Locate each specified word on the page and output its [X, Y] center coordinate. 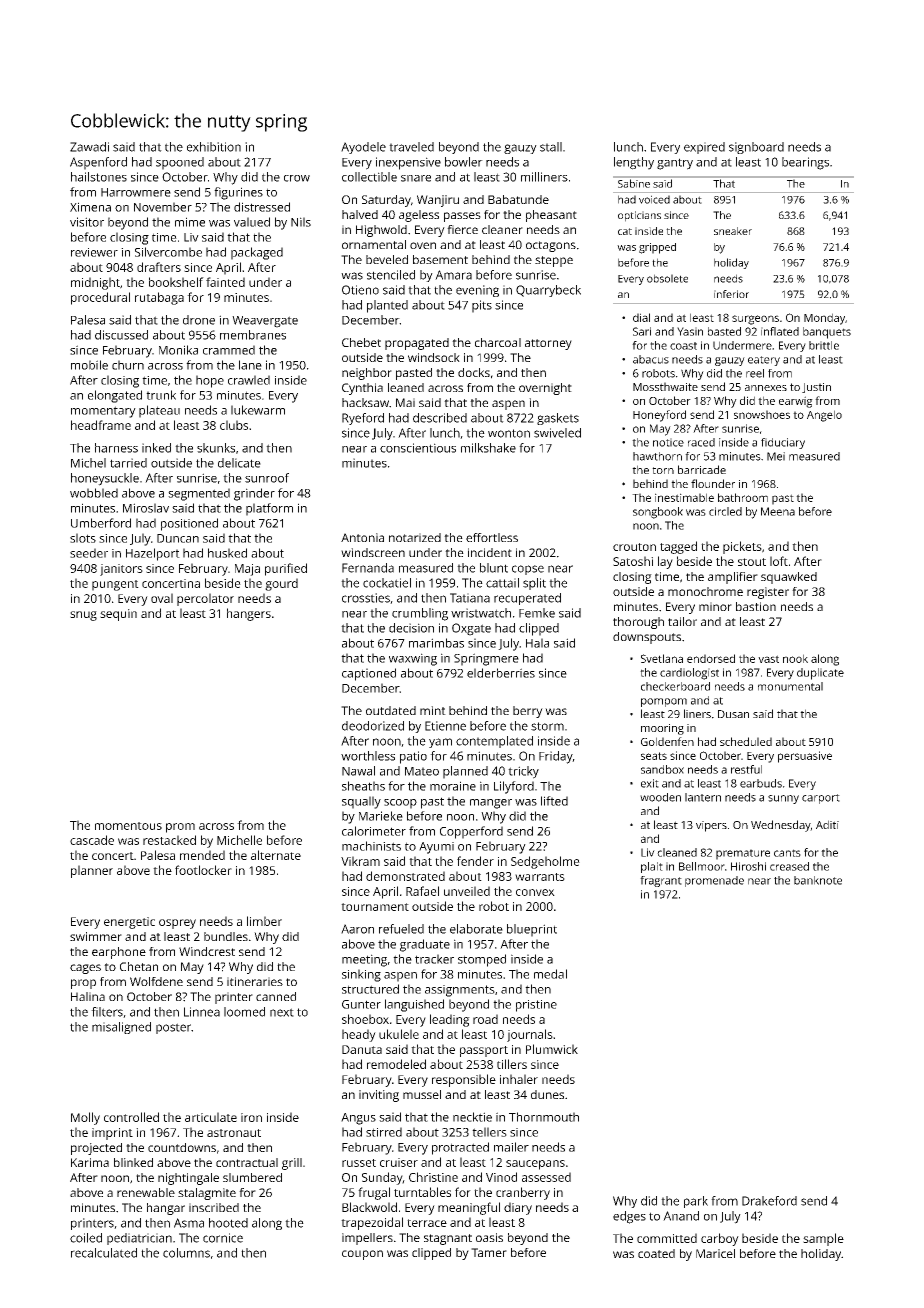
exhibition [214, 147]
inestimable [684, 497]
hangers [249, 614]
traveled [411, 147]
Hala [537, 643]
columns [186, 1253]
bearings [805, 163]
